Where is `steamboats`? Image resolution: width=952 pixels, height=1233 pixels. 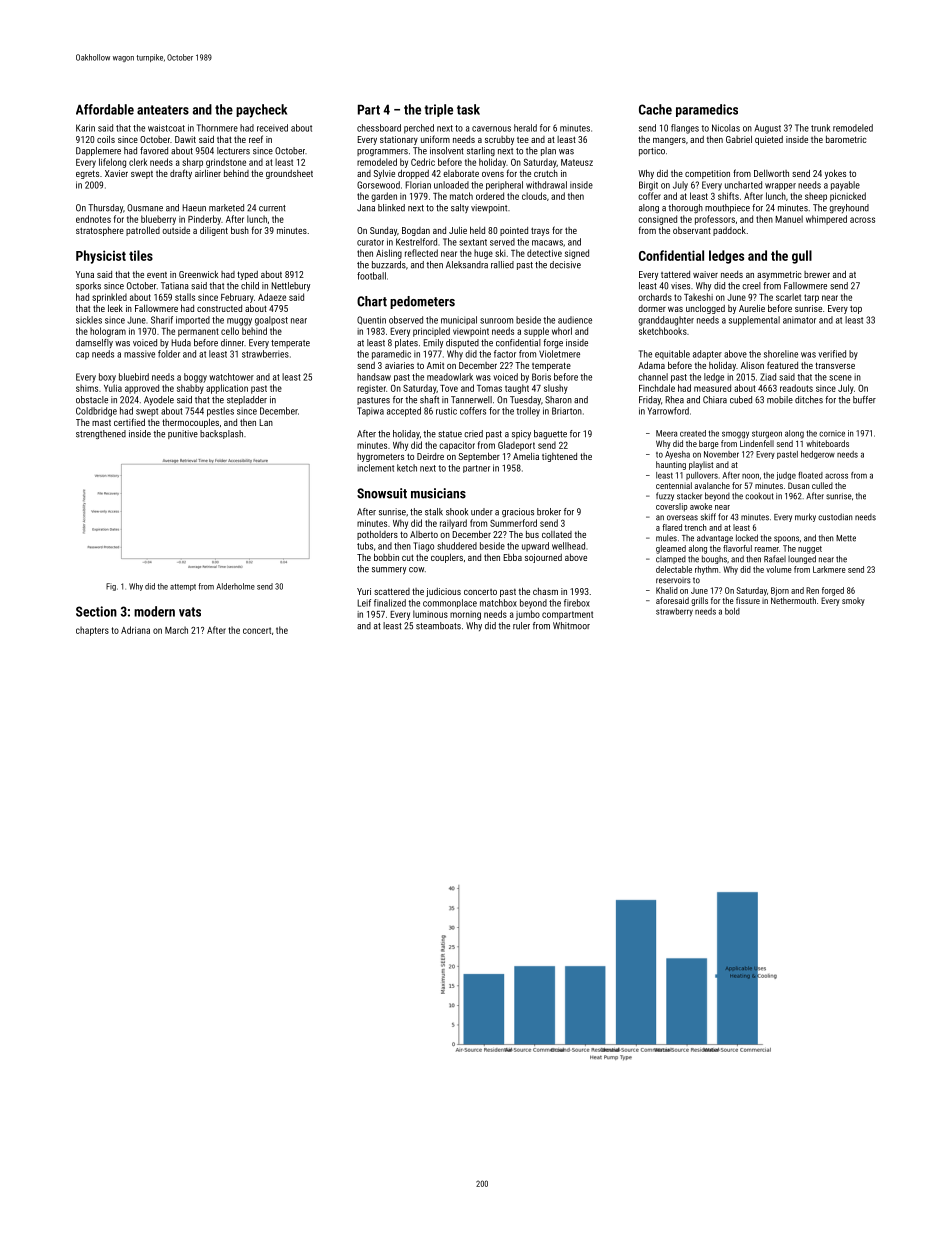 steamboats is located at coordinates (438, 626).
